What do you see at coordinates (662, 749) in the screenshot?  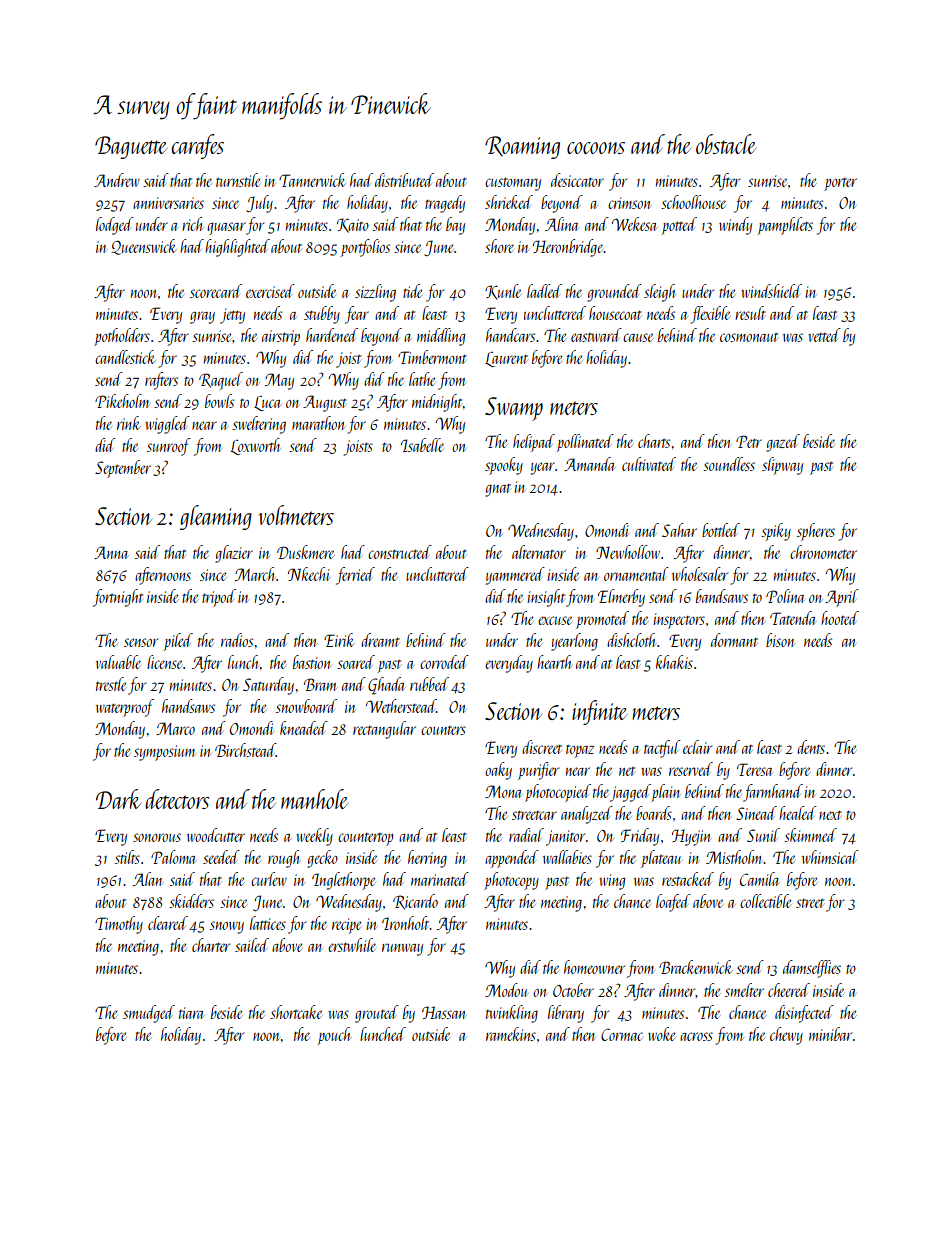 I see `tactful` at bounding box center [662, 749].
